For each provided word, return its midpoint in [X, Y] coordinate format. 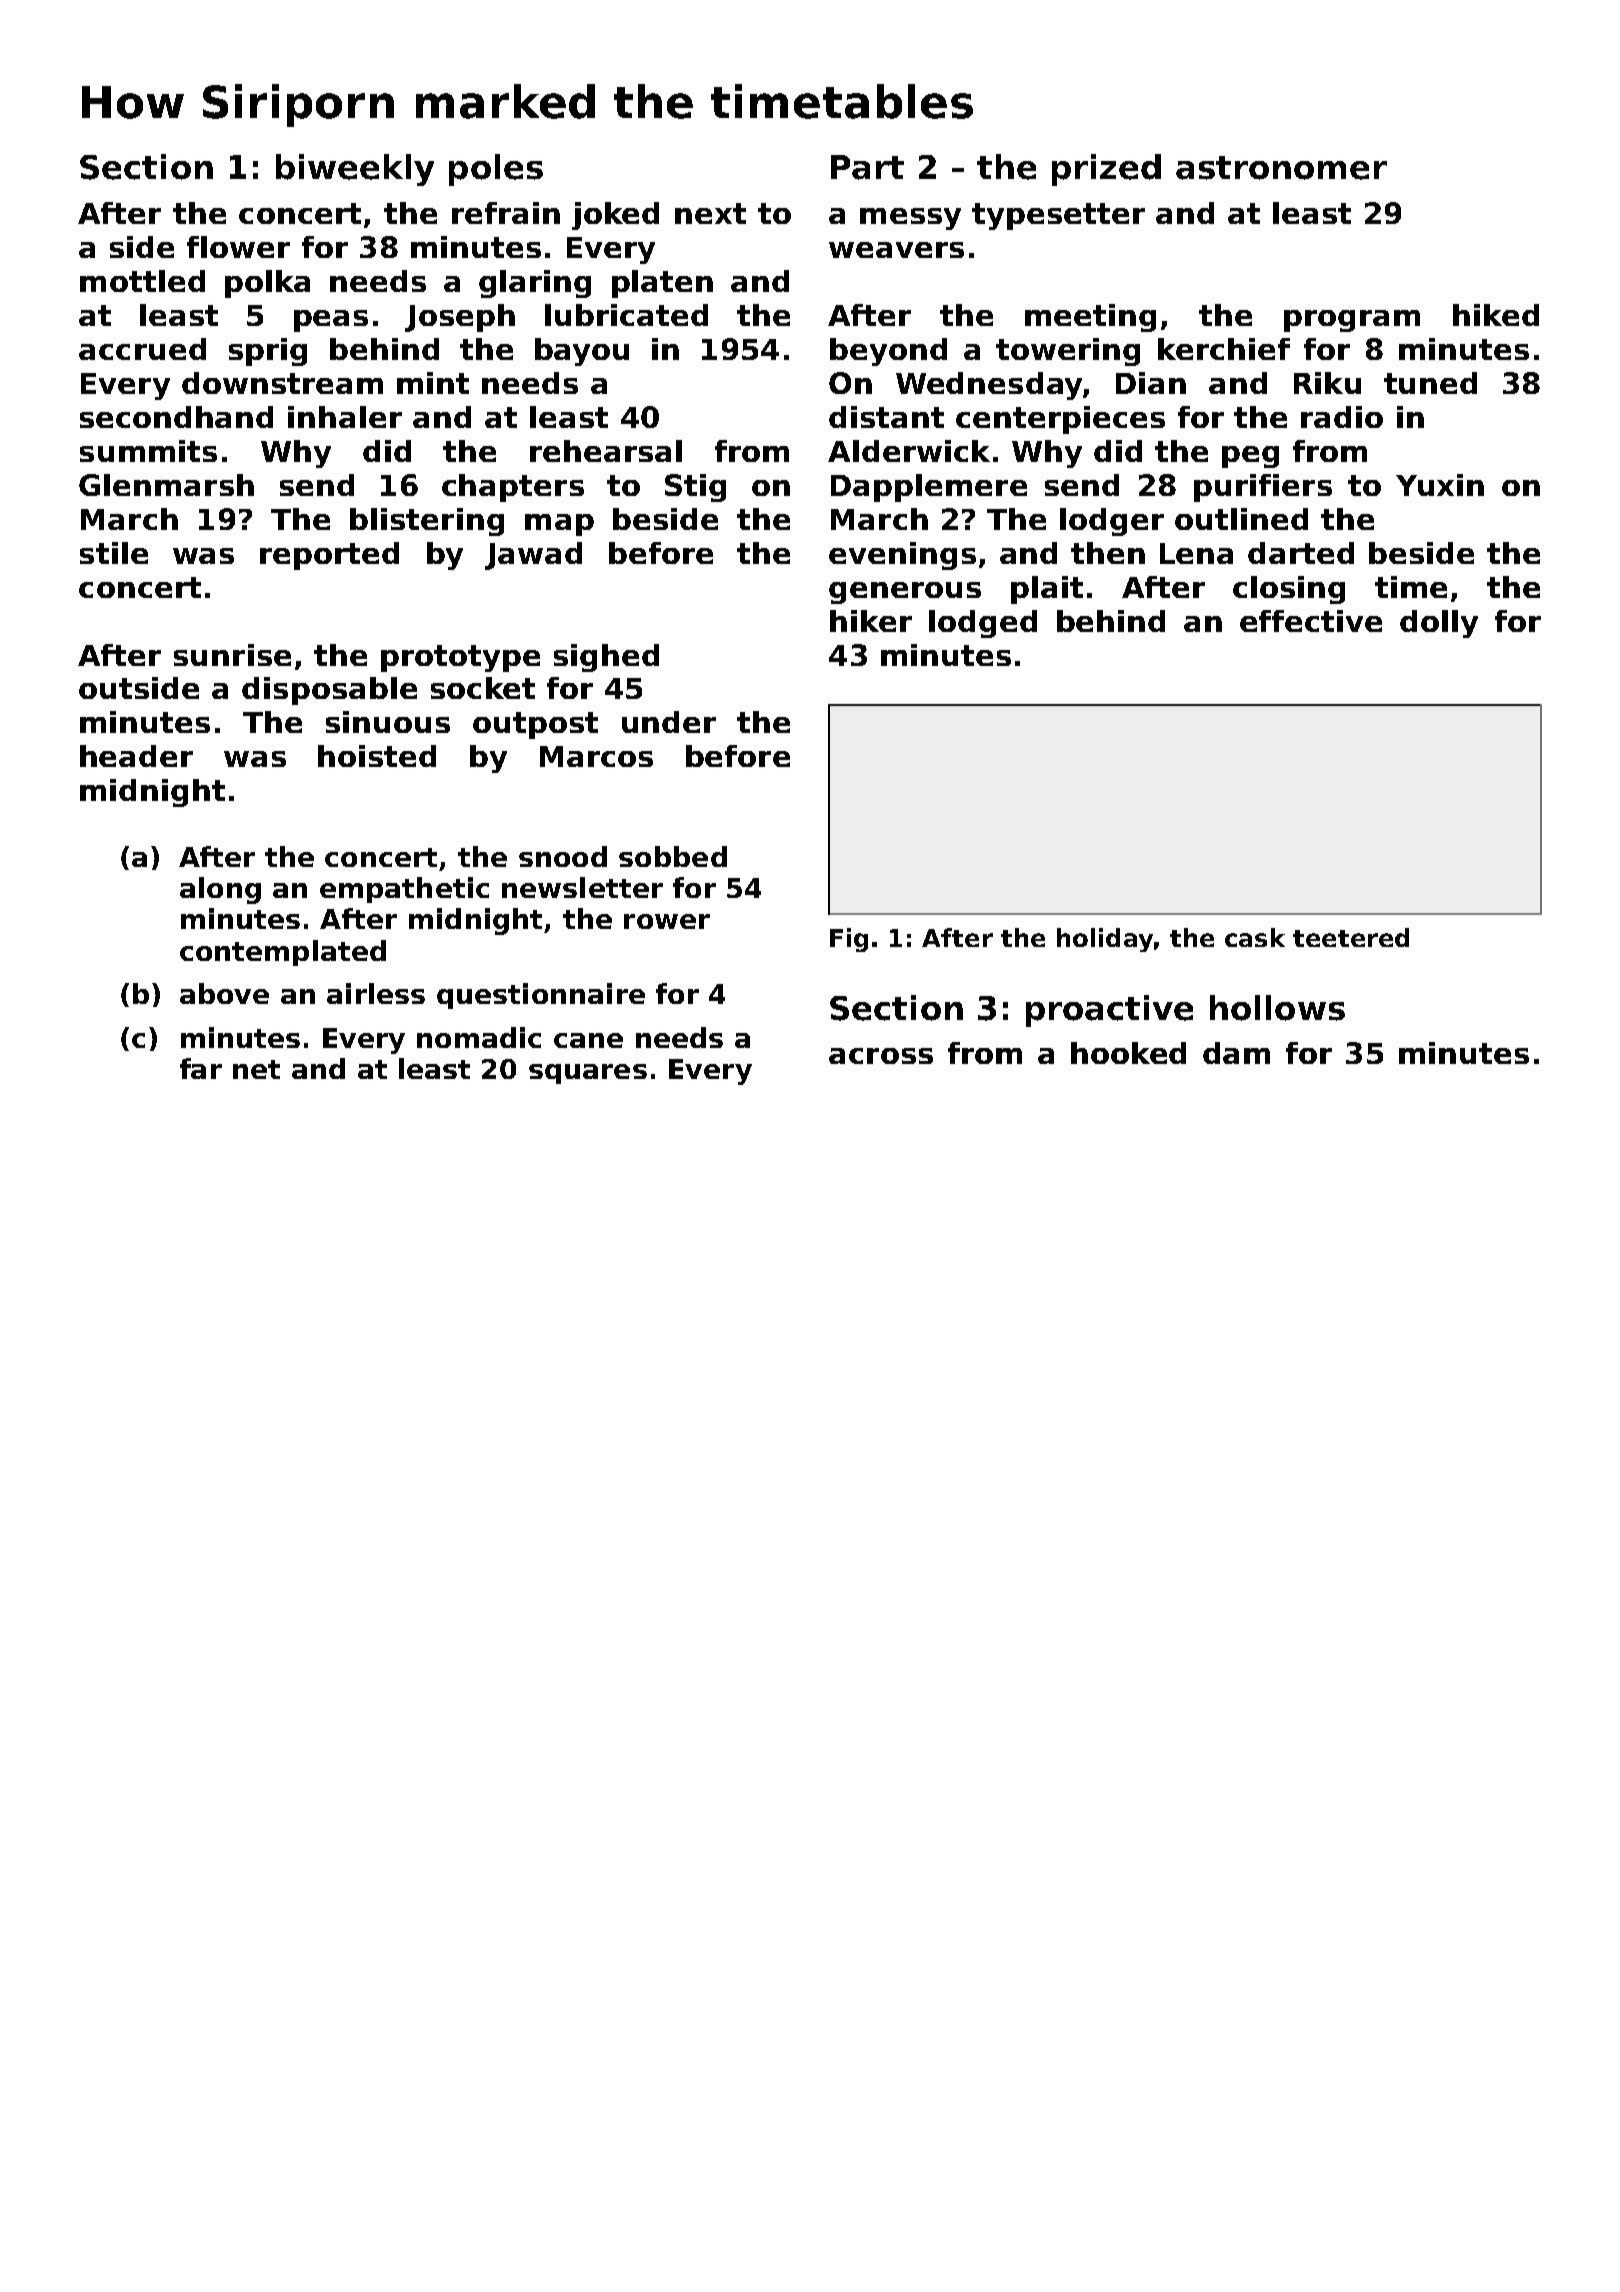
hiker [871, 621]
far [201, 1068]
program [1352, 321]
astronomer [1281, 168]
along [220, 890]
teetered [1351, 937]
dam [1236, 1053]
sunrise [232, 655]
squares [588, 1074]
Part [867, 167]
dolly [1439, 624]
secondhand [176, 417]
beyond [888, 352]
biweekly [355, 170]
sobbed [673, 856]
